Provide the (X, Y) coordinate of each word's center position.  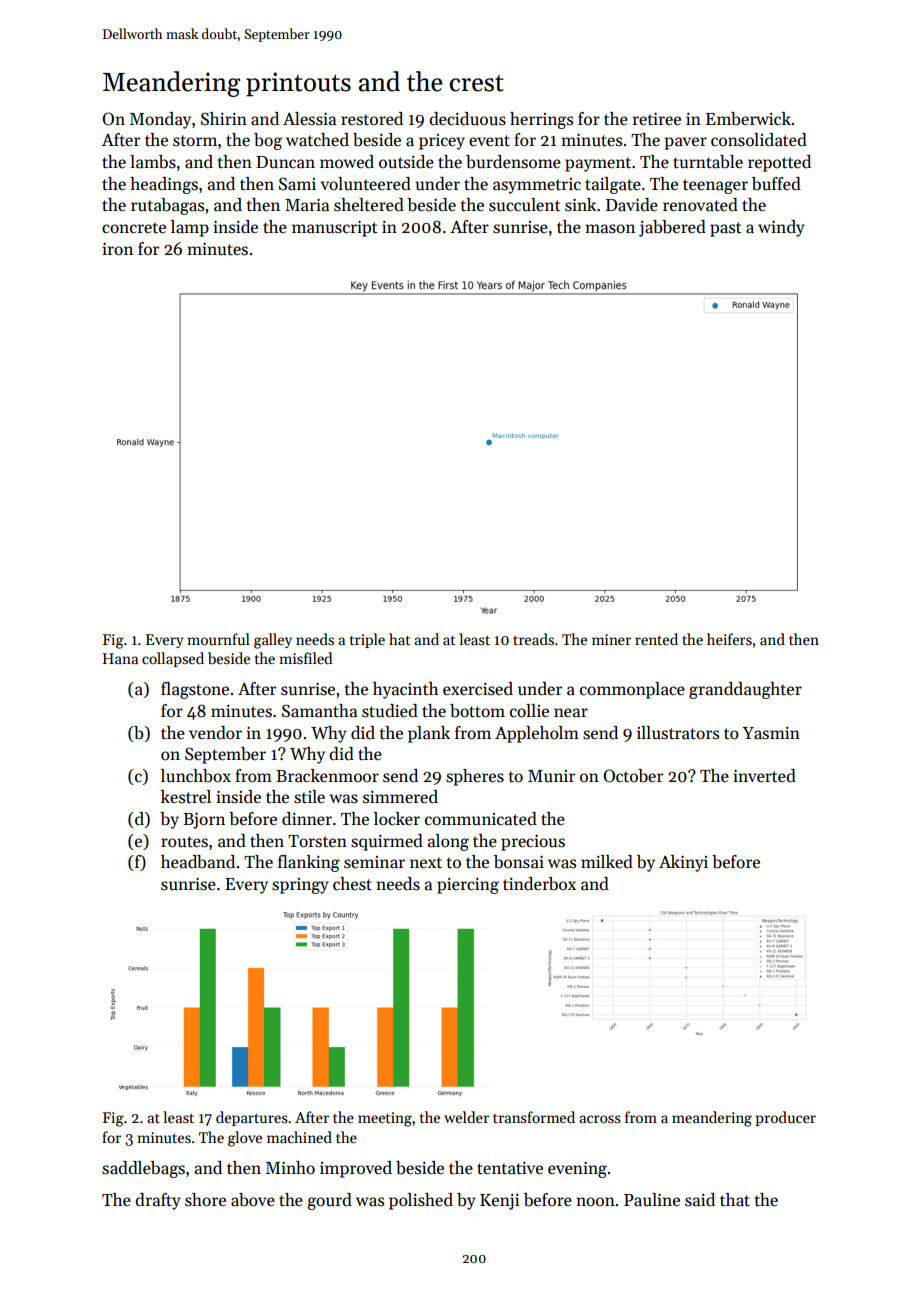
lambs (153, 162)
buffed (776, 184)
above (253, 1200)
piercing (468, 886)
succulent (524, 205)
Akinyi (683, 863)
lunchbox (196, 776)
